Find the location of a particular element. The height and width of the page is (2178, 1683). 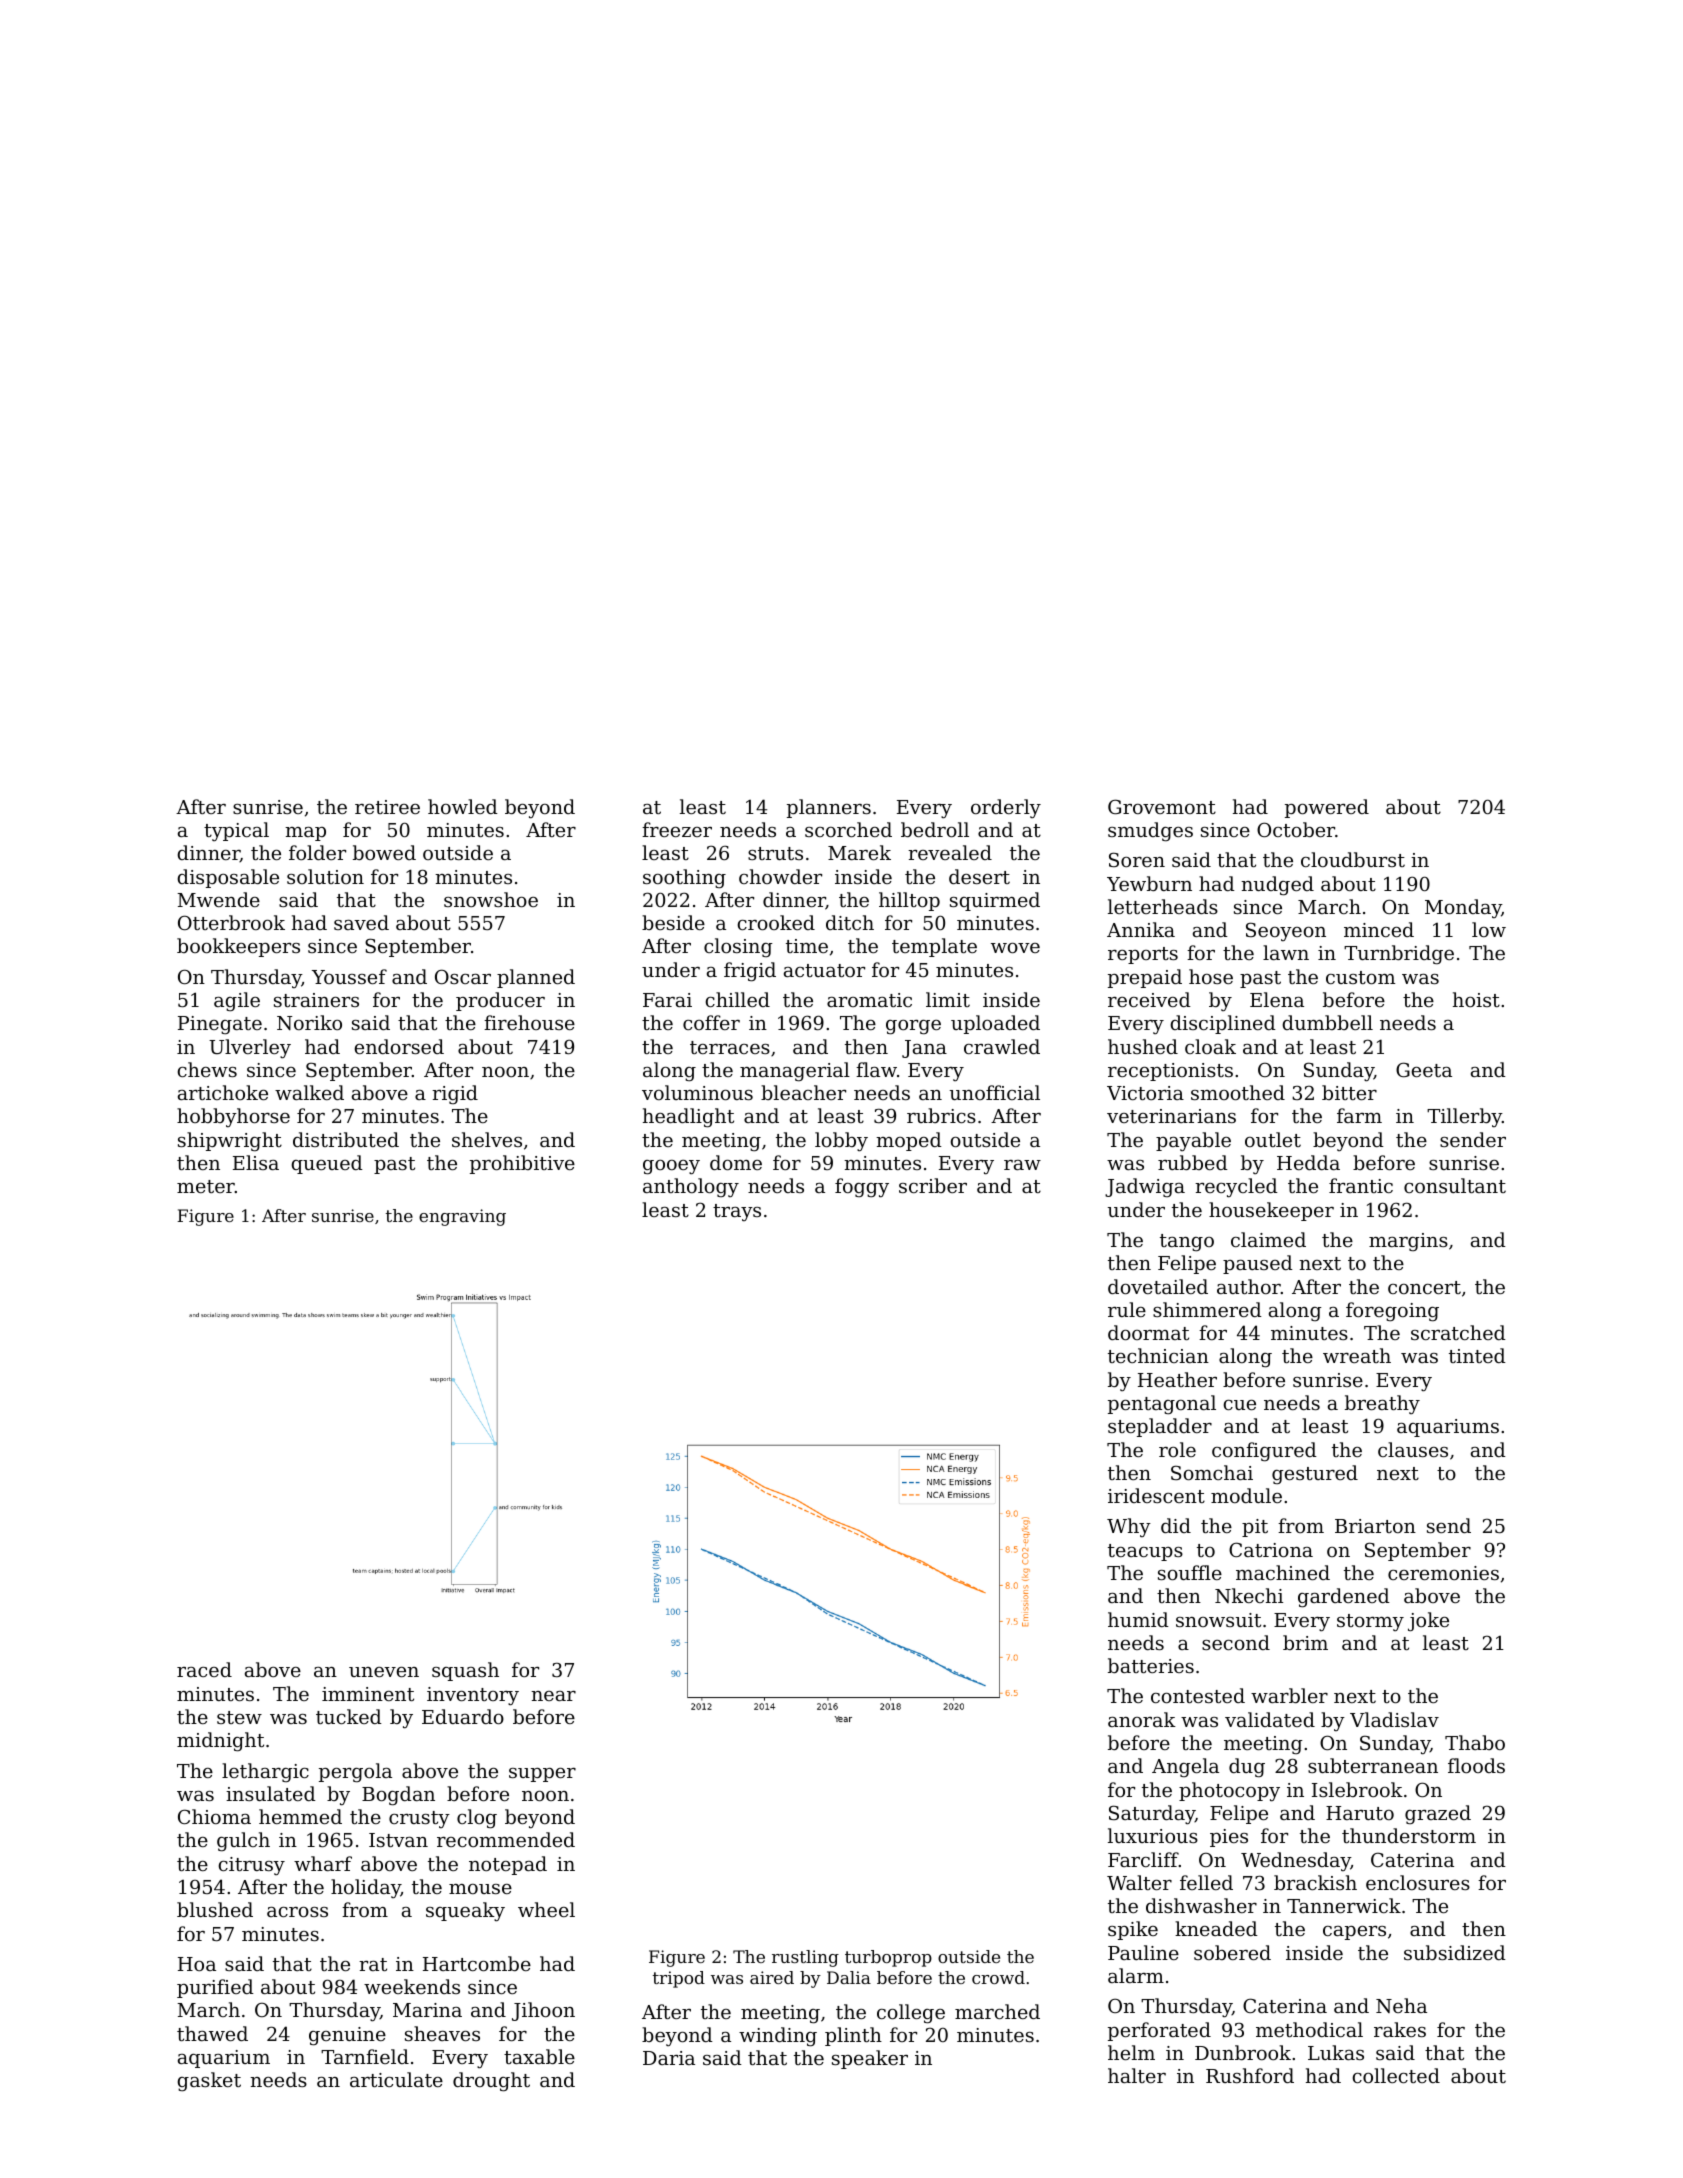

breathy is located at coordinates (1382, 1404).
